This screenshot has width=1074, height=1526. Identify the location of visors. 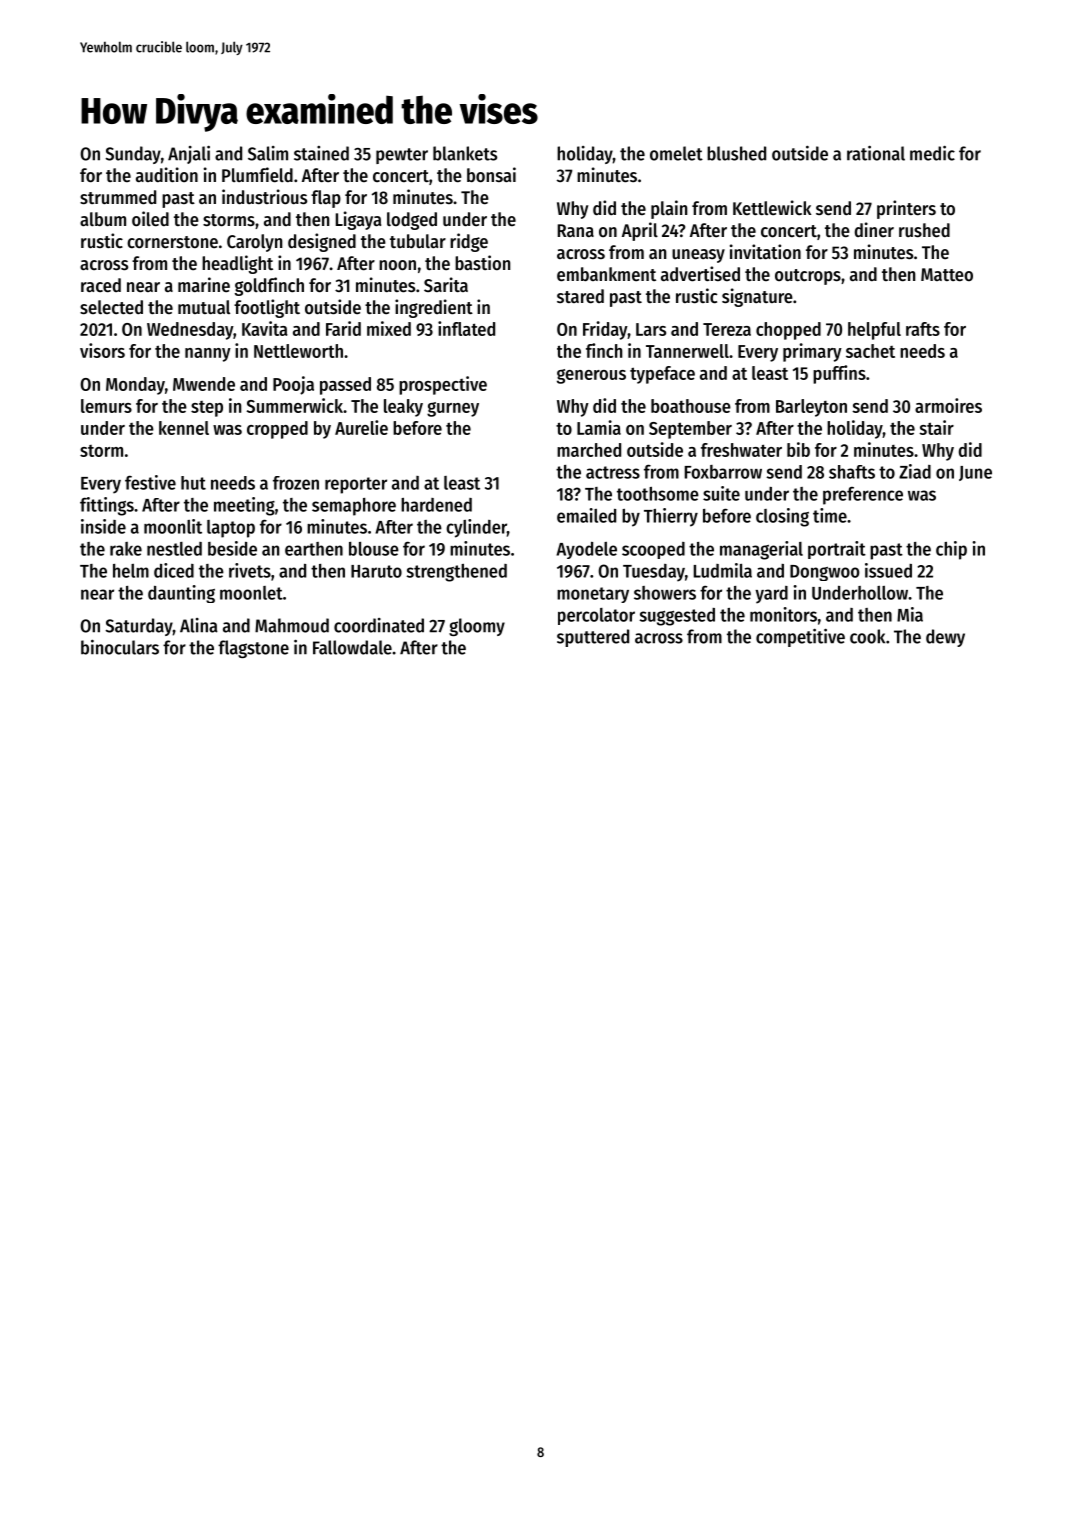
(102, 350).
